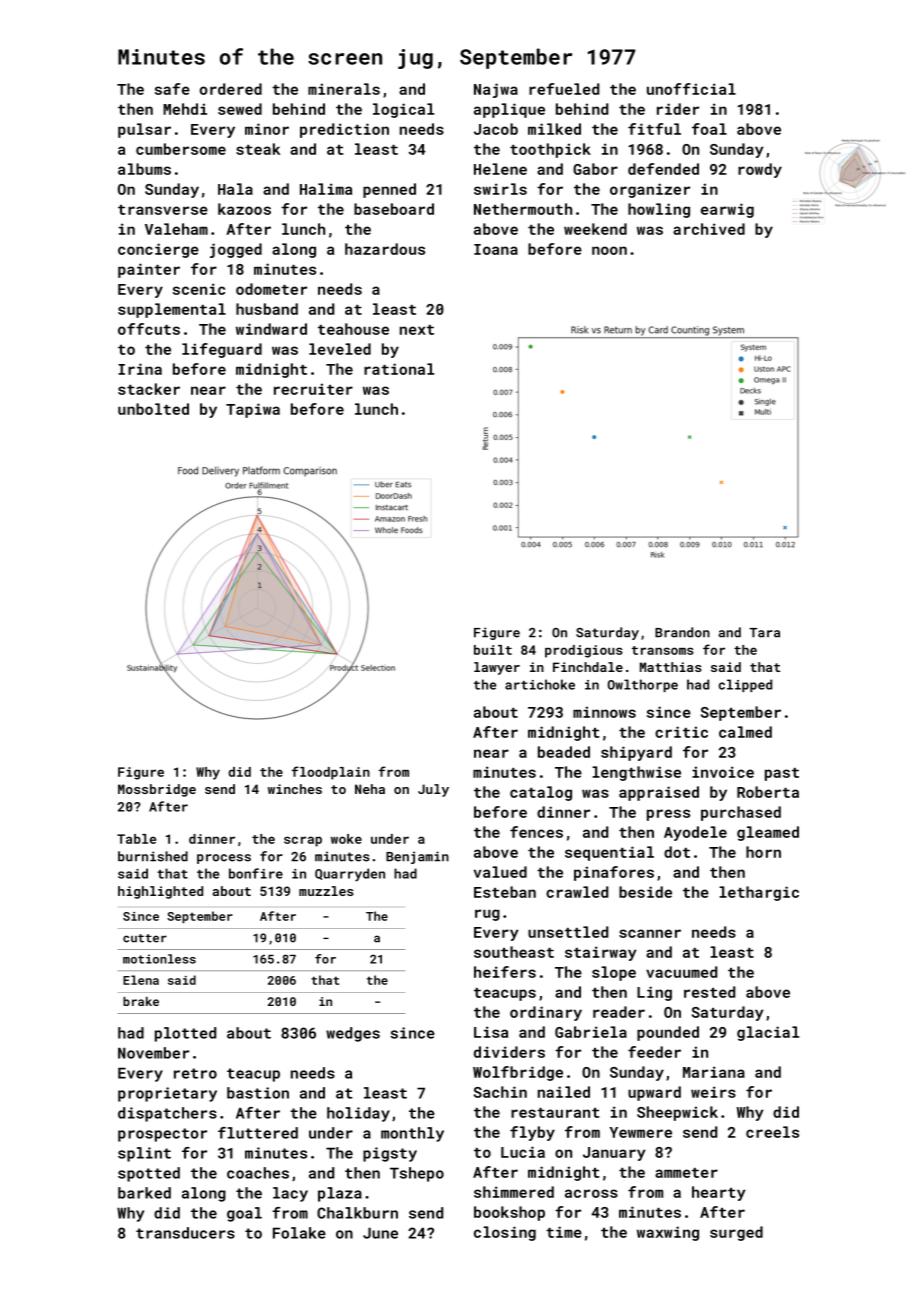 The height and width of the screenshot is (1308, 924). I want to click on Tapiwa, so click(253, 410).
